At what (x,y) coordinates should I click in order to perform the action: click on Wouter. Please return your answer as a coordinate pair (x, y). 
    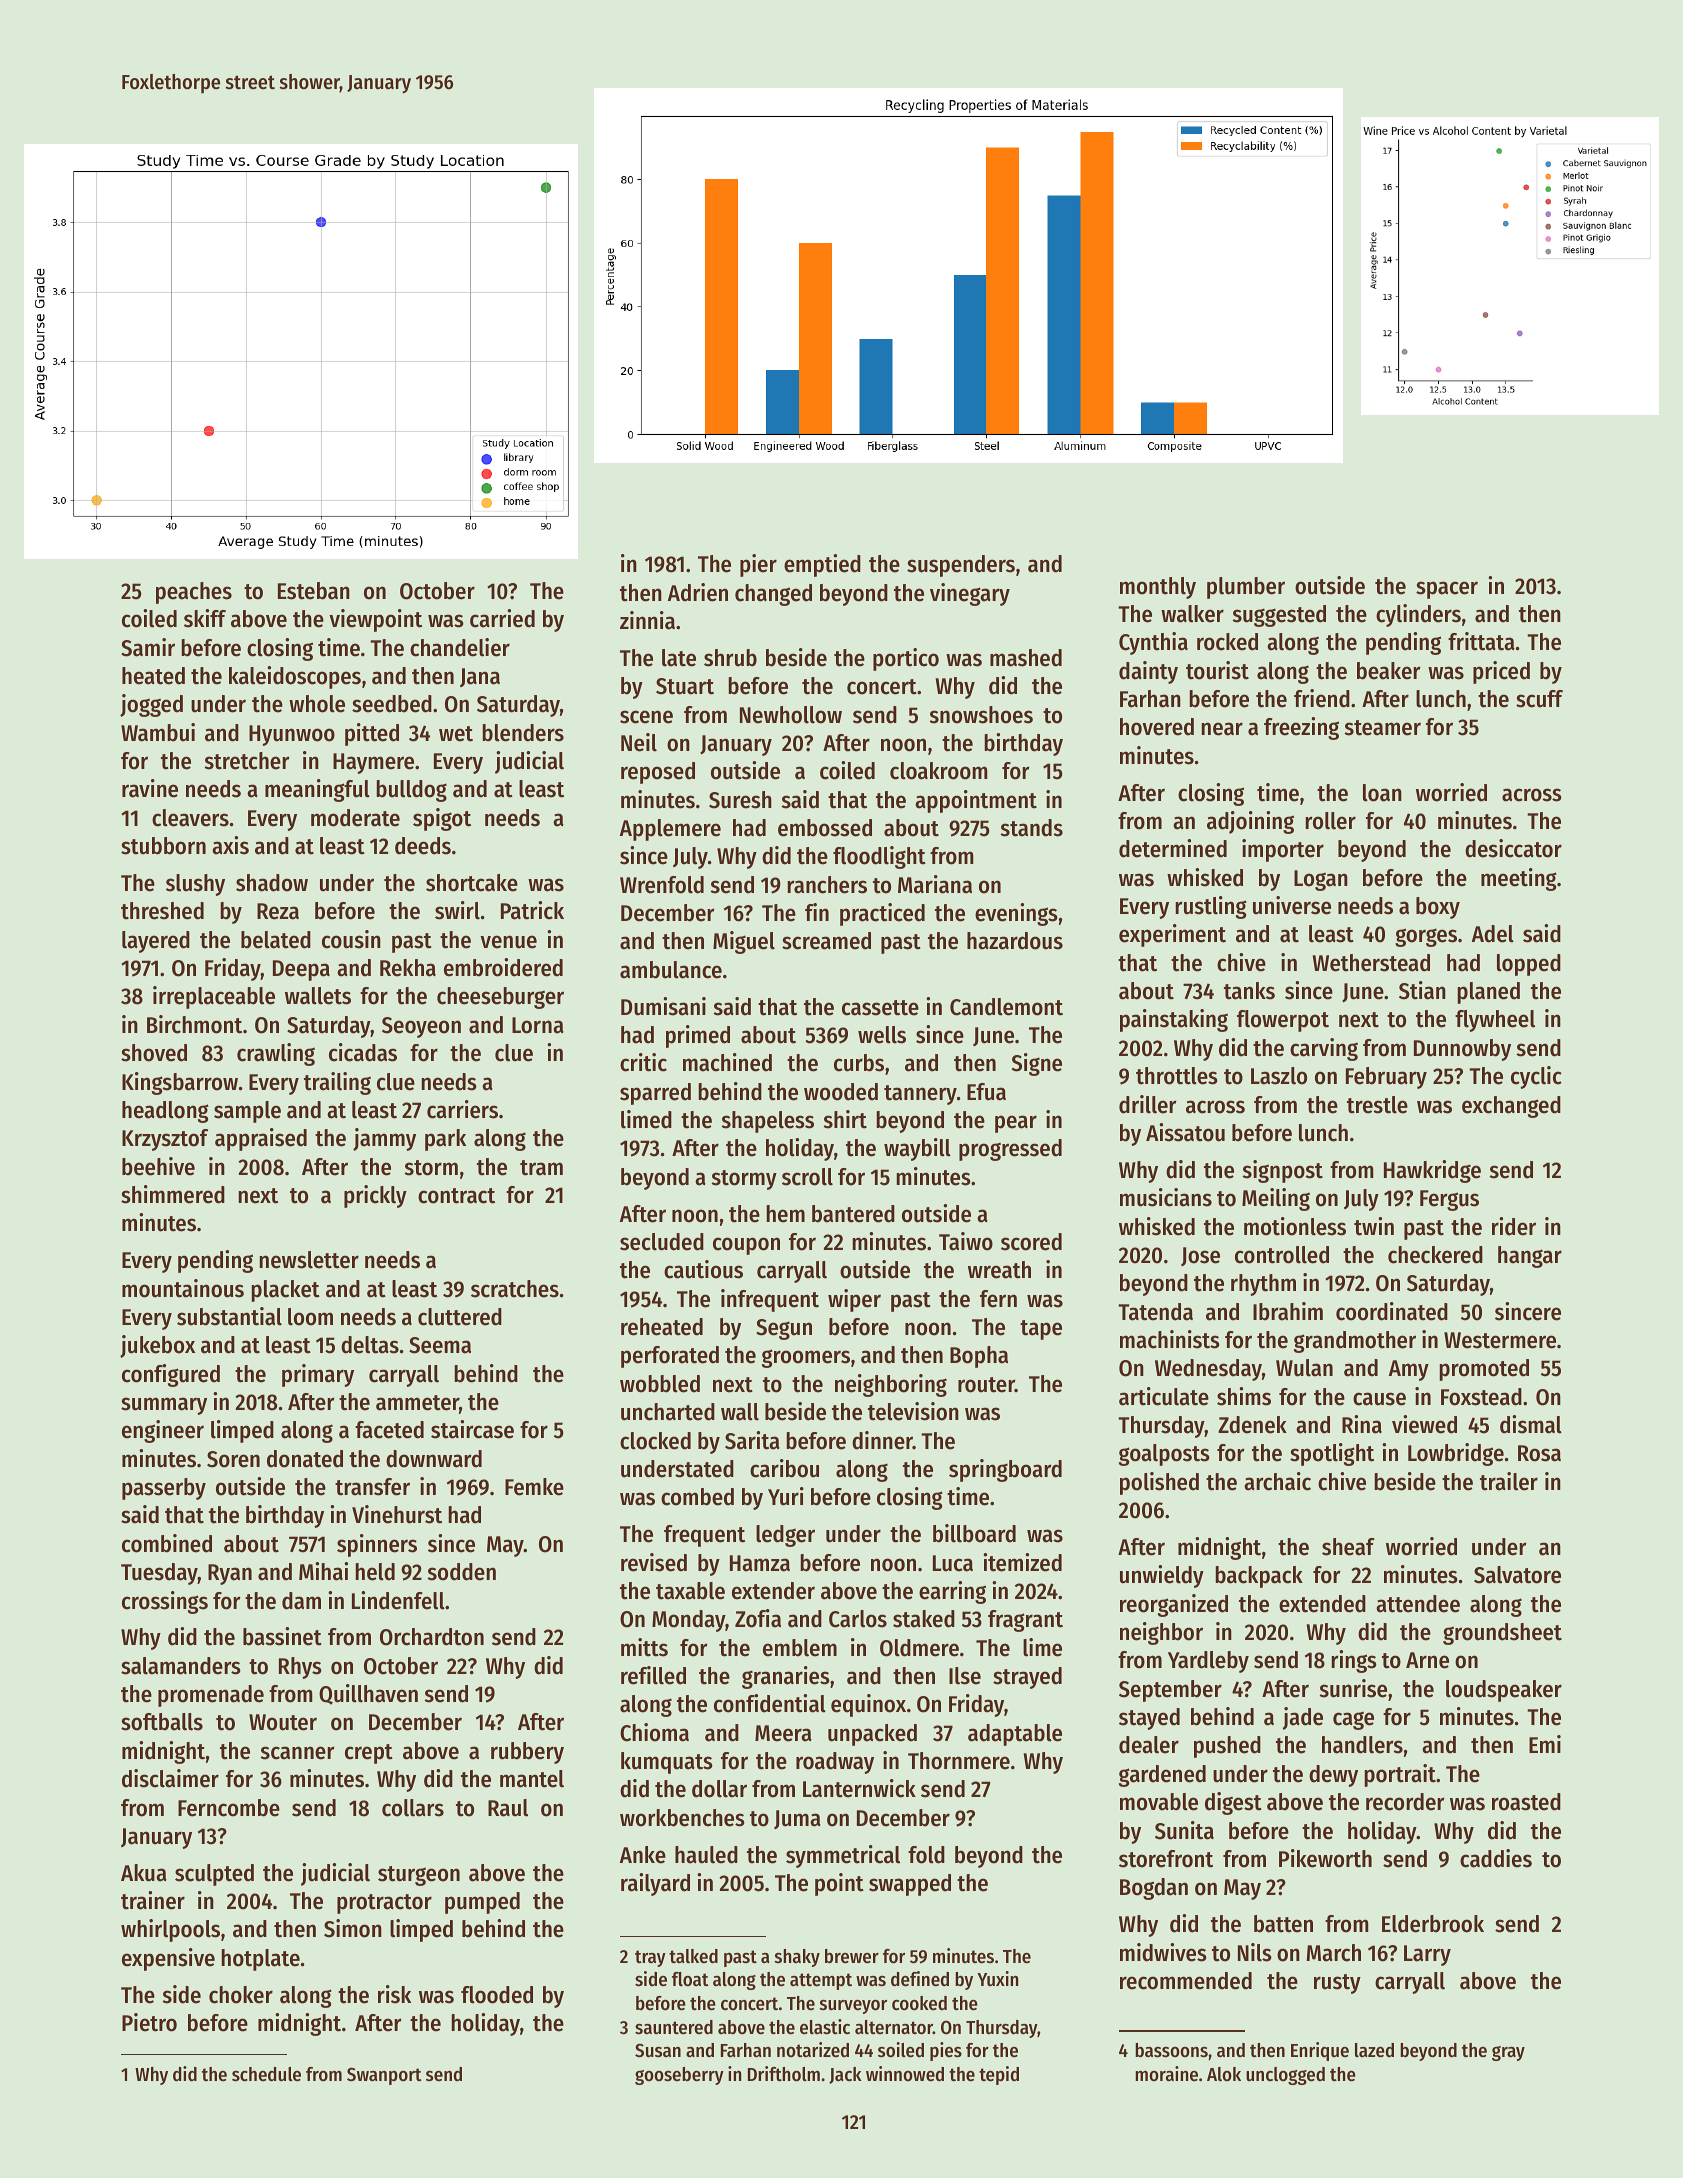
    Looking at the image, I should click on (283, 1722).
